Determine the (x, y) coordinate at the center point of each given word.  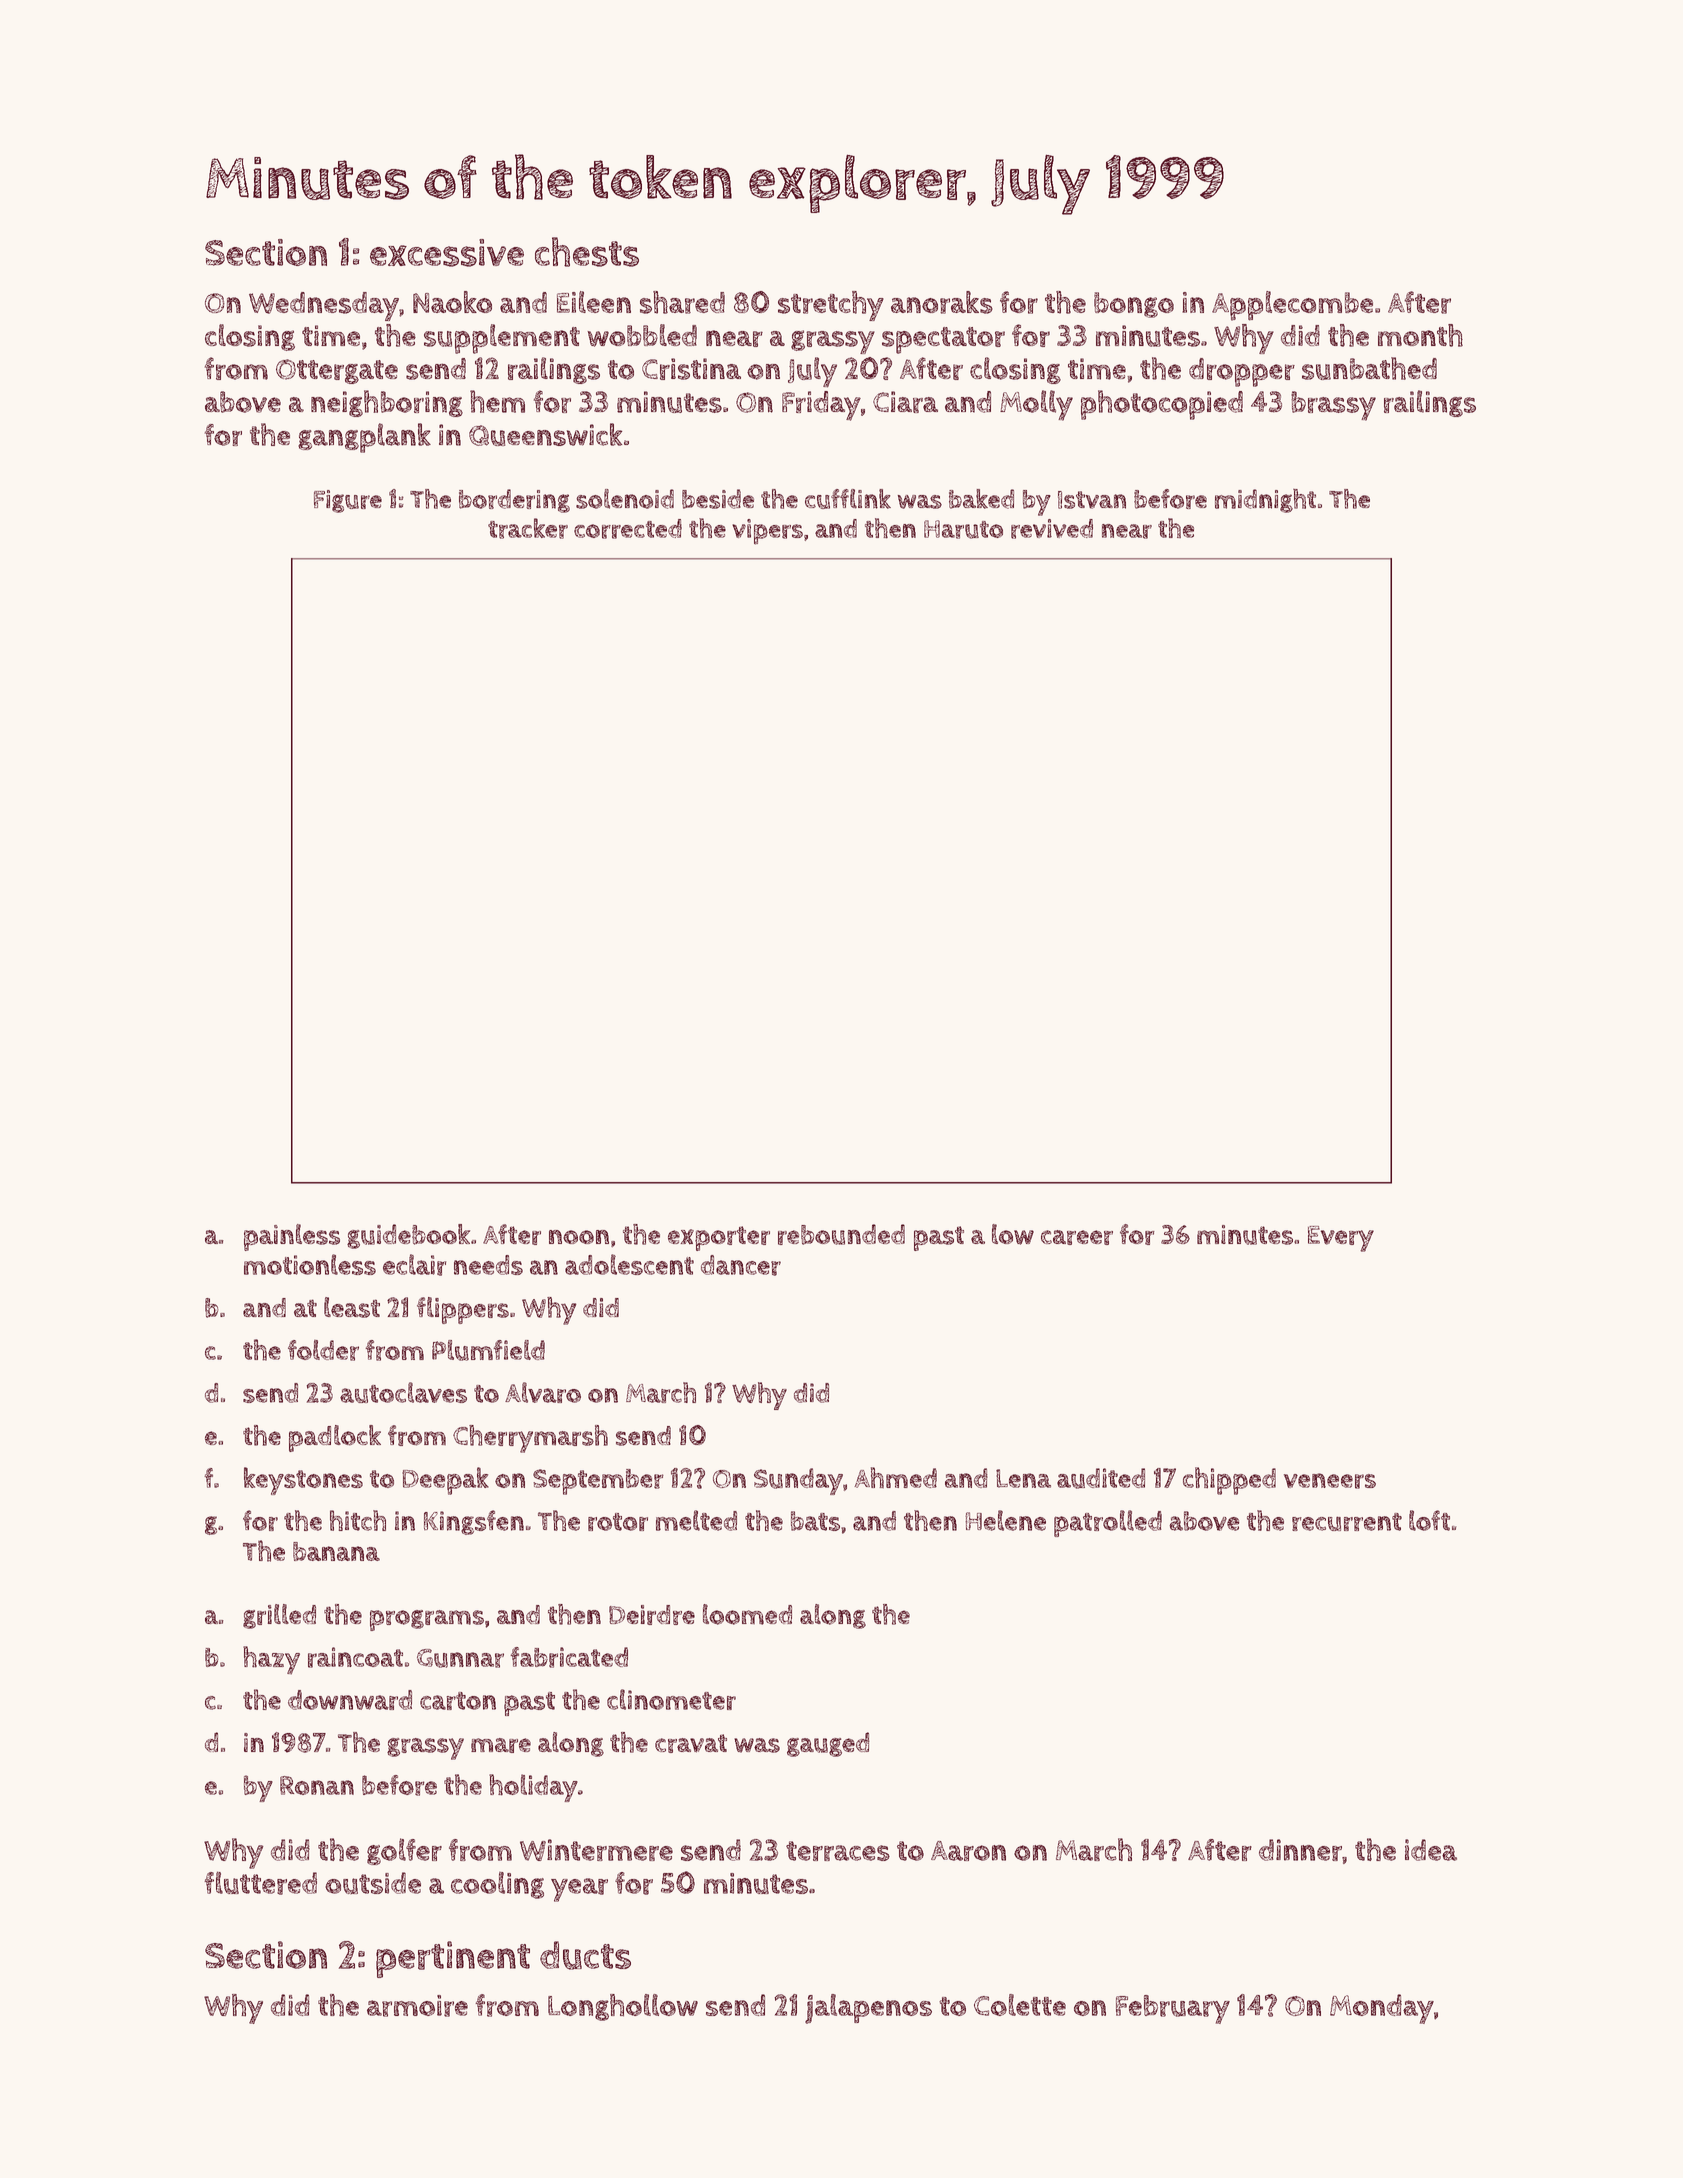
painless (292, 1237)
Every (1341, 1239)
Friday (821, 406)
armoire (417, 2006)
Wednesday (324, 306)
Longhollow (623, 2007)
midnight (1265, 501)
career (1077, 1237)
